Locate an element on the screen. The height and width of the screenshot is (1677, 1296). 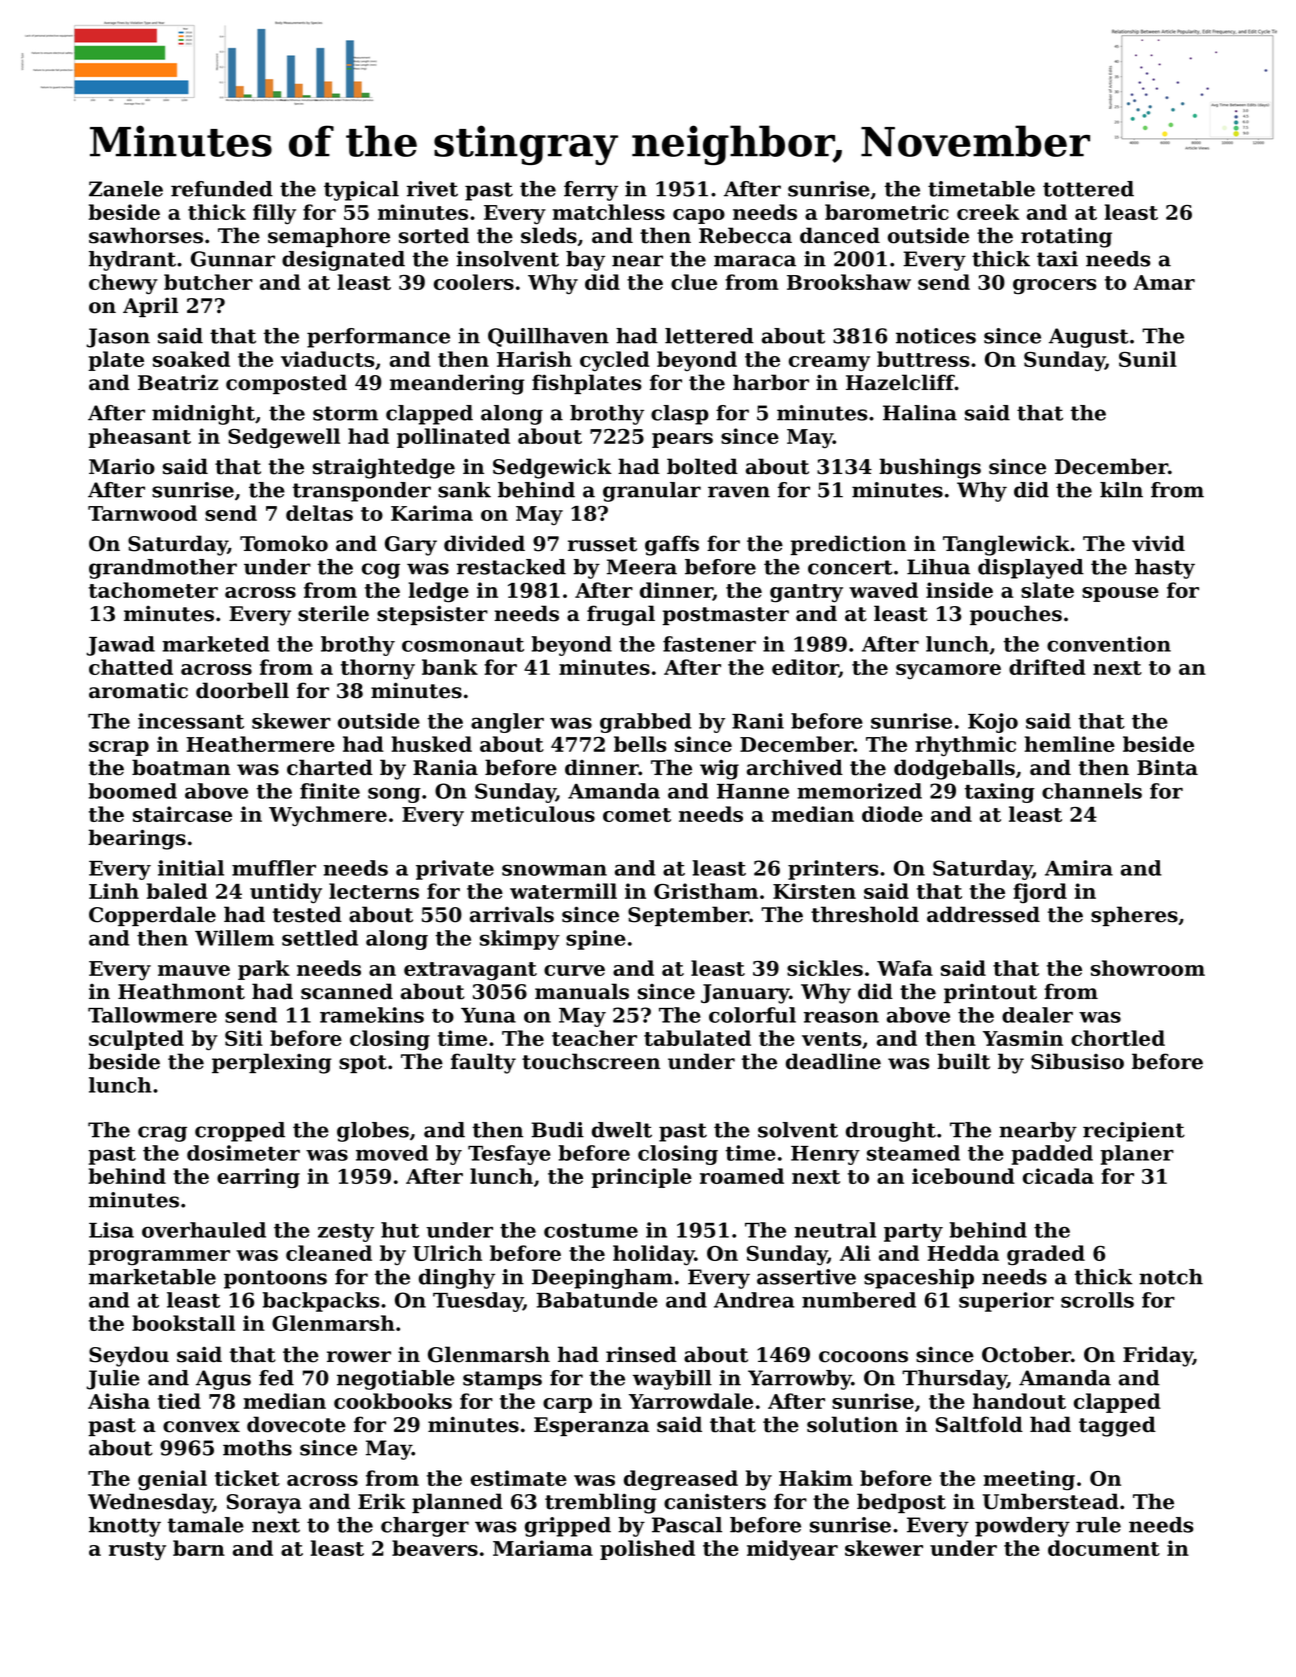
built is located at coordinates (963, 1061).
